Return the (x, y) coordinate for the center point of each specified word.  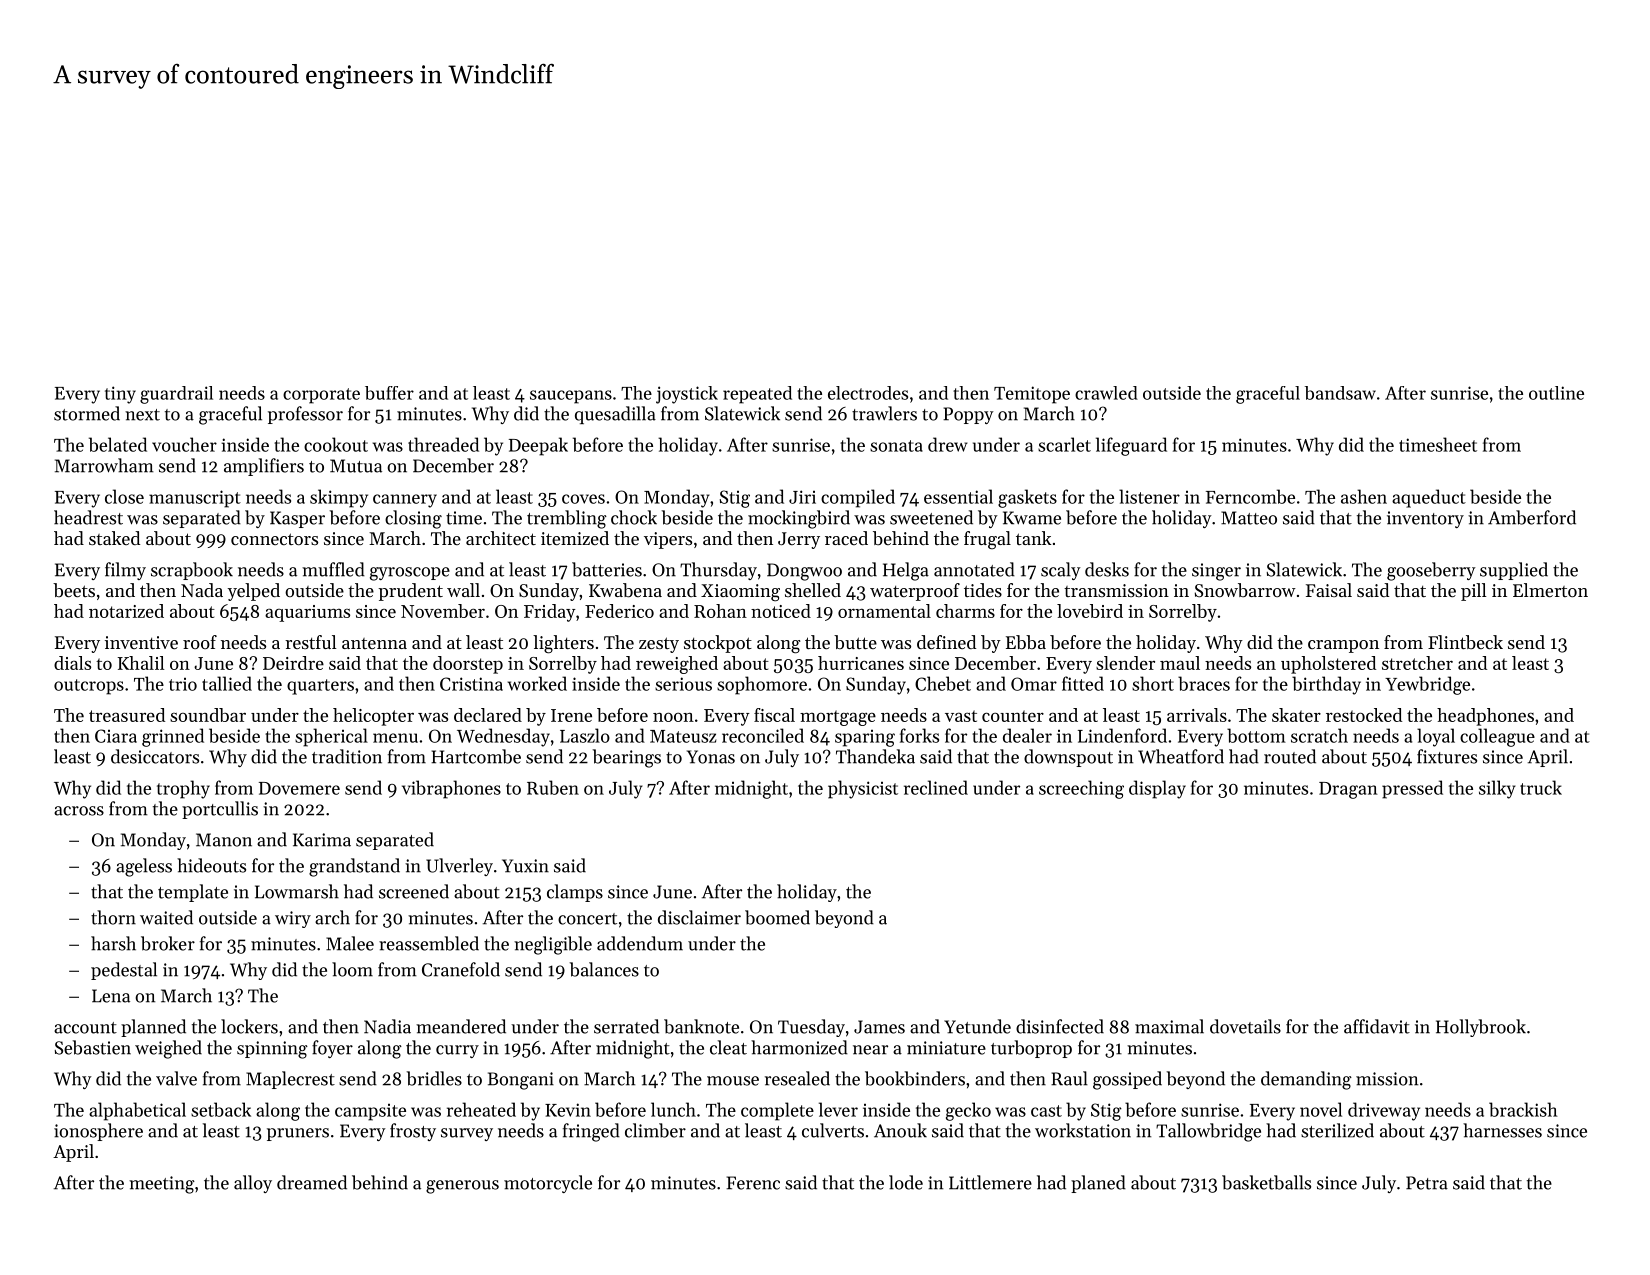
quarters (320, 687)
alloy (253, 1184)
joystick (687, 395)
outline (1556, 393)
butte (855, 642)
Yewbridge (1427, 685)
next (142, 415)
